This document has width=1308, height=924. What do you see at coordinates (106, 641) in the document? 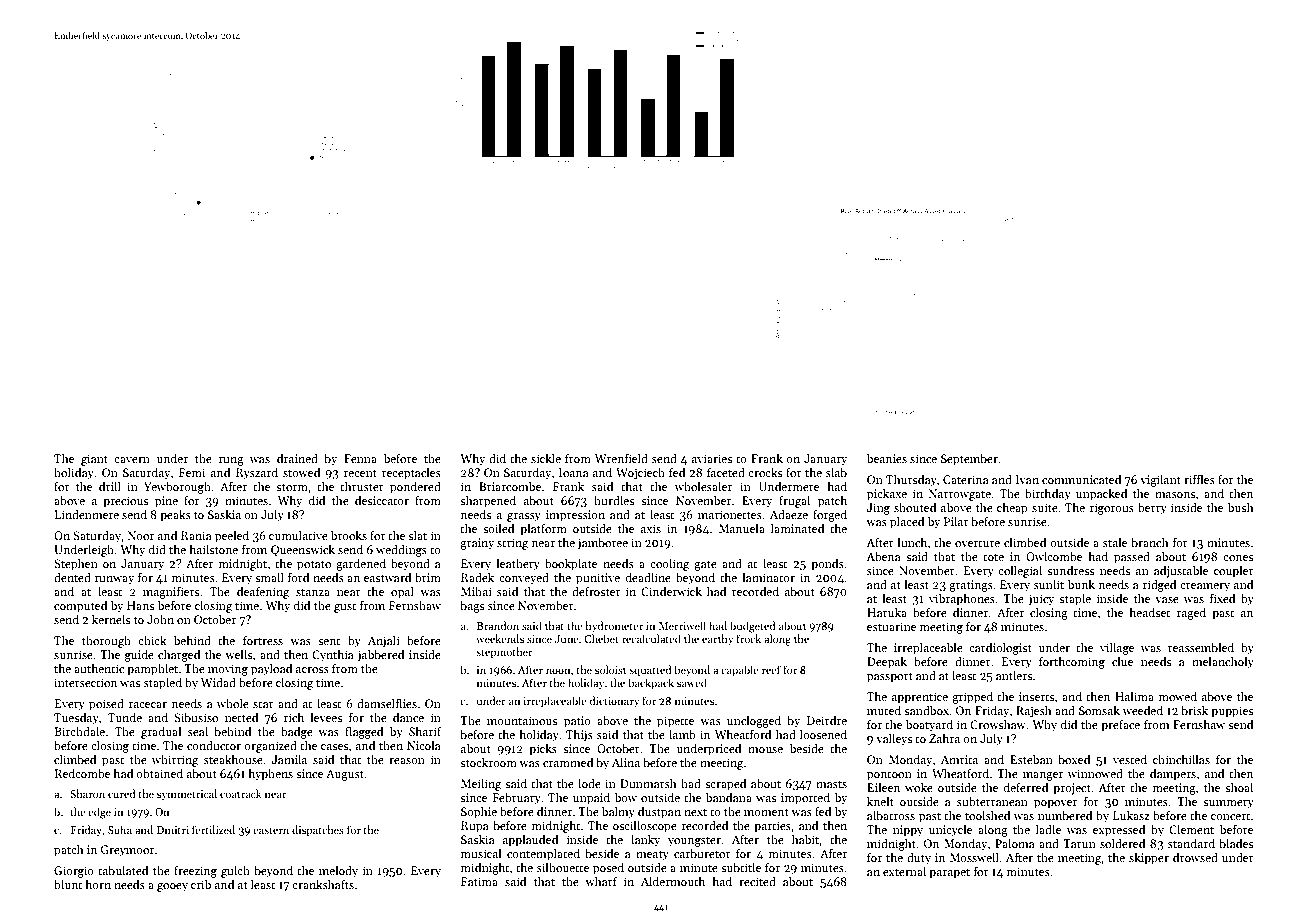
I see `thorough` at bounding box center [106, 641].
